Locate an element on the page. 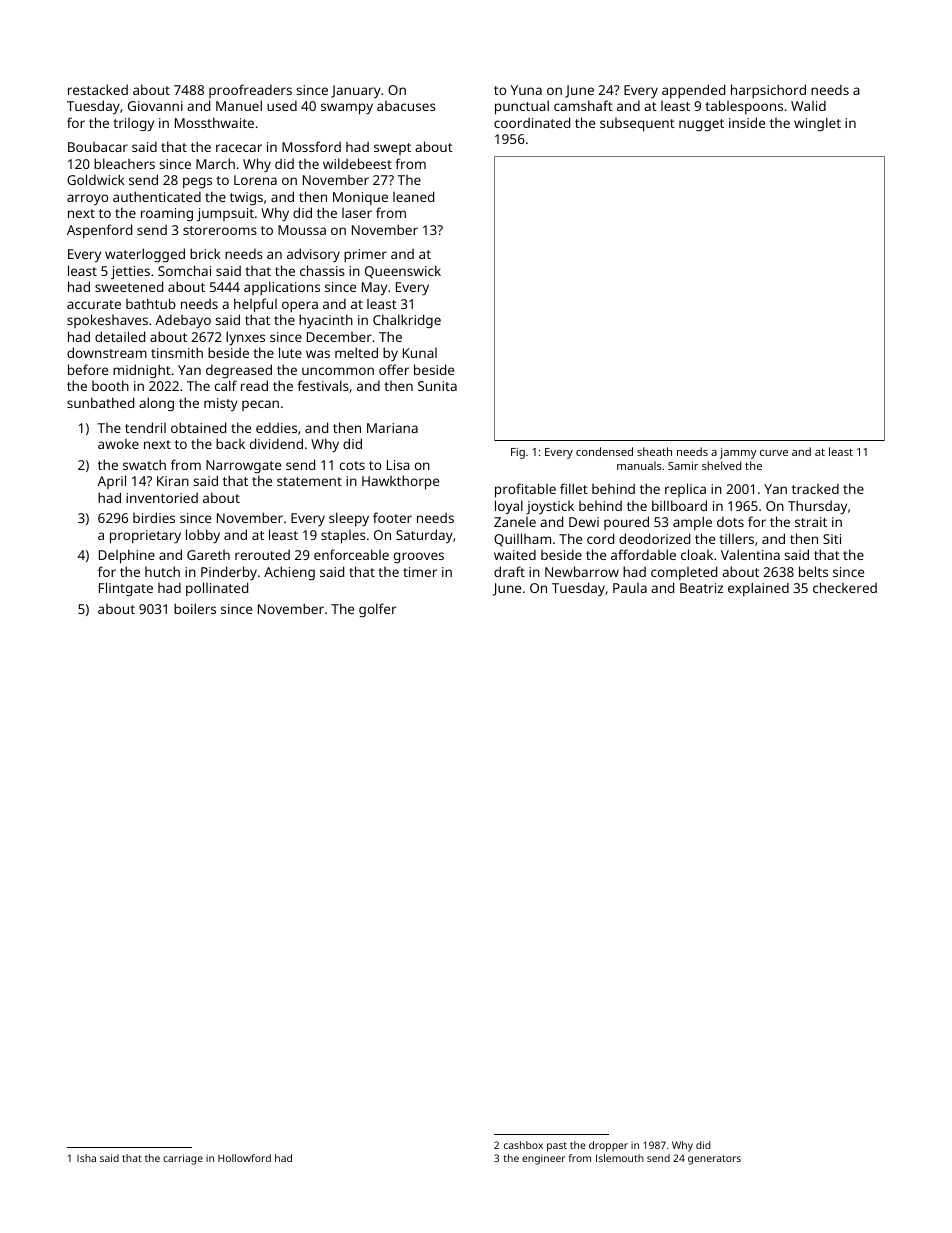 Image resolution: width=952 pixels, height=1233 pixels. Queenswick is located at coordinates (403, 272).
